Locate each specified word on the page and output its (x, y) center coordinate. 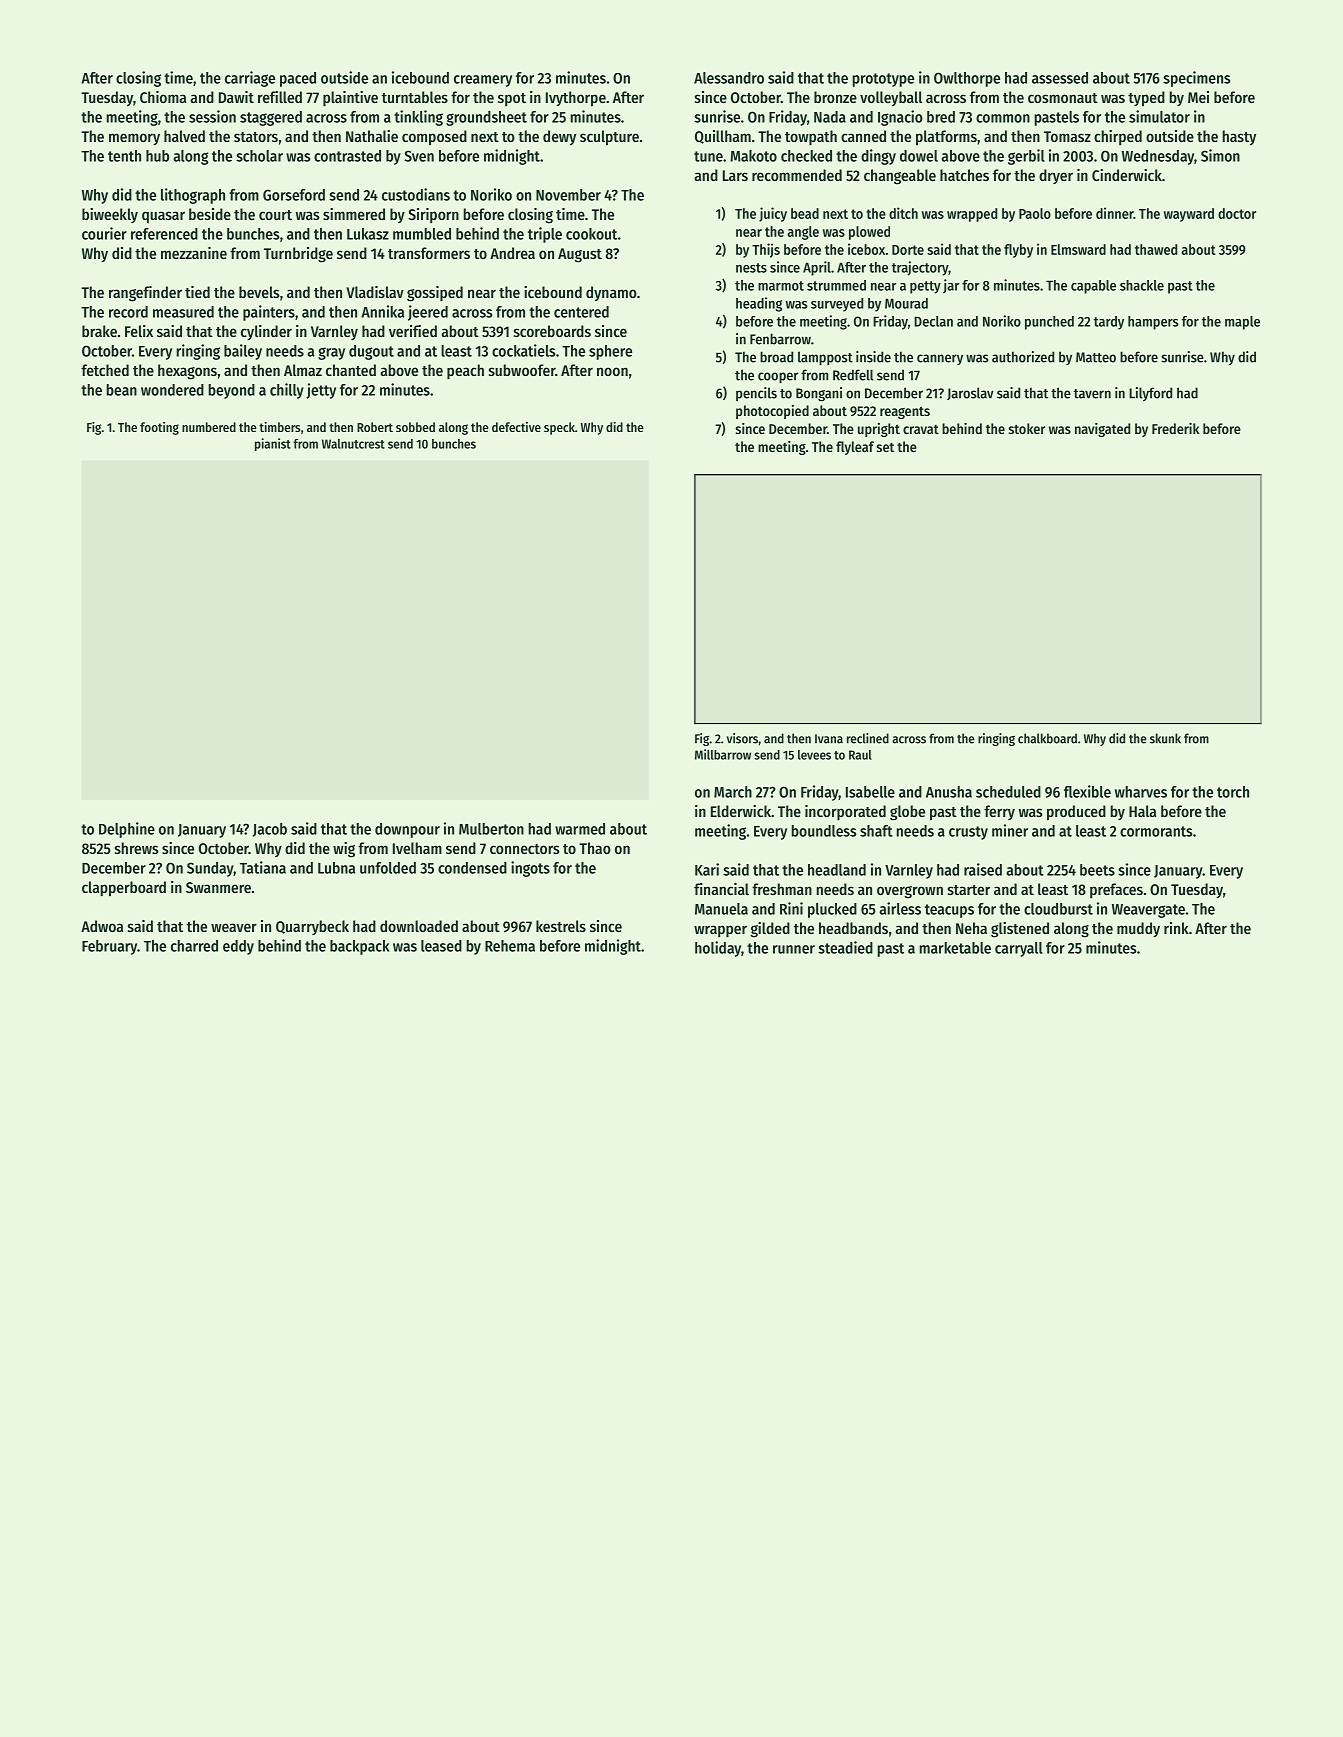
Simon (1220, 155)
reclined (868, 738)
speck (559, 428)
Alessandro (729, 78)
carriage (250, 79)
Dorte (908, 250)
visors (742, 738)
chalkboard (1047, 738)
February (109, 947)
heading (759, 304)
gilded (770, 930)
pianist (273, 444)
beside (210, 214)
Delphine (127, 830)
